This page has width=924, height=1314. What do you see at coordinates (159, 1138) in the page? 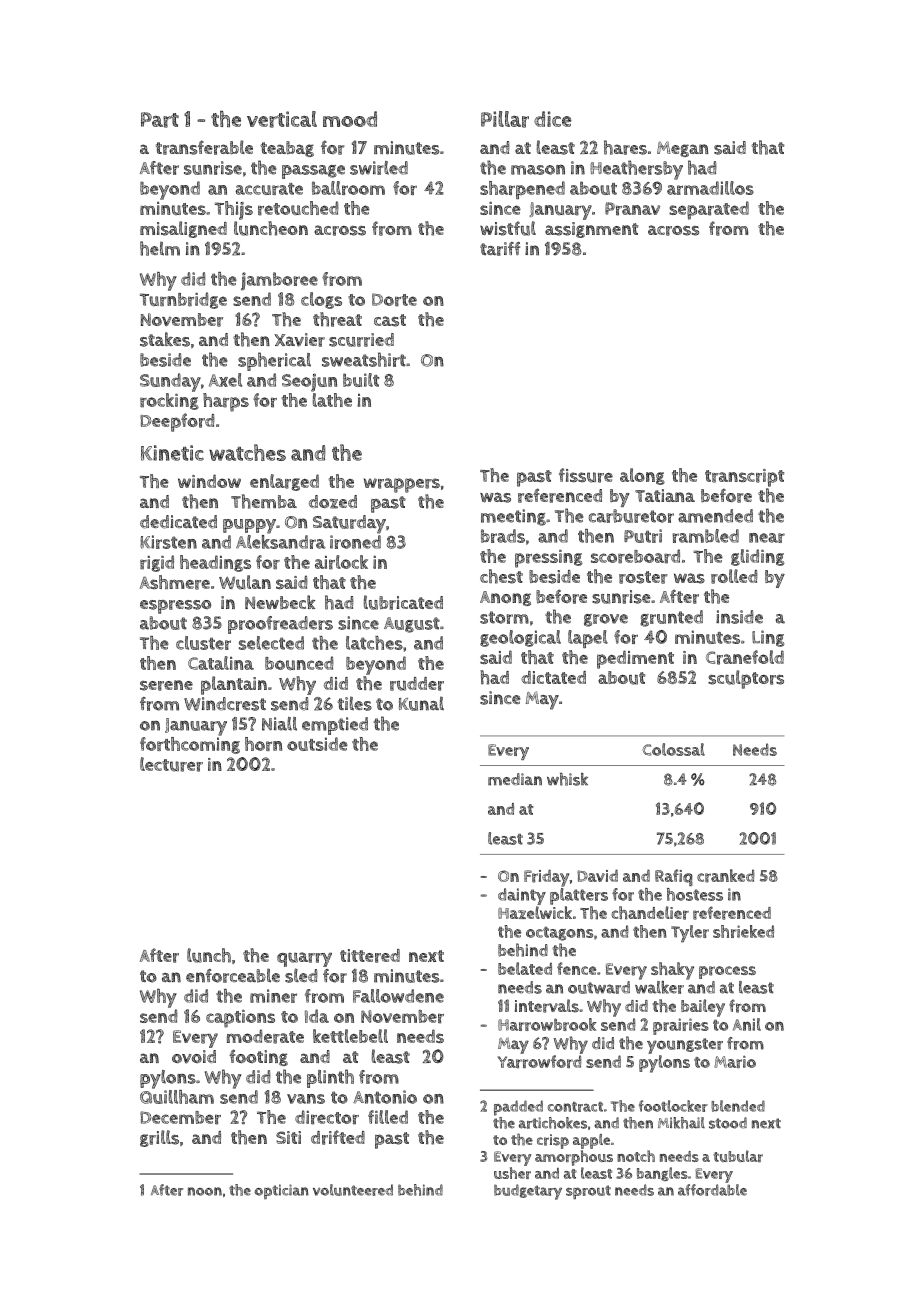
I see `grills` at bounding box center [159, 1138].
